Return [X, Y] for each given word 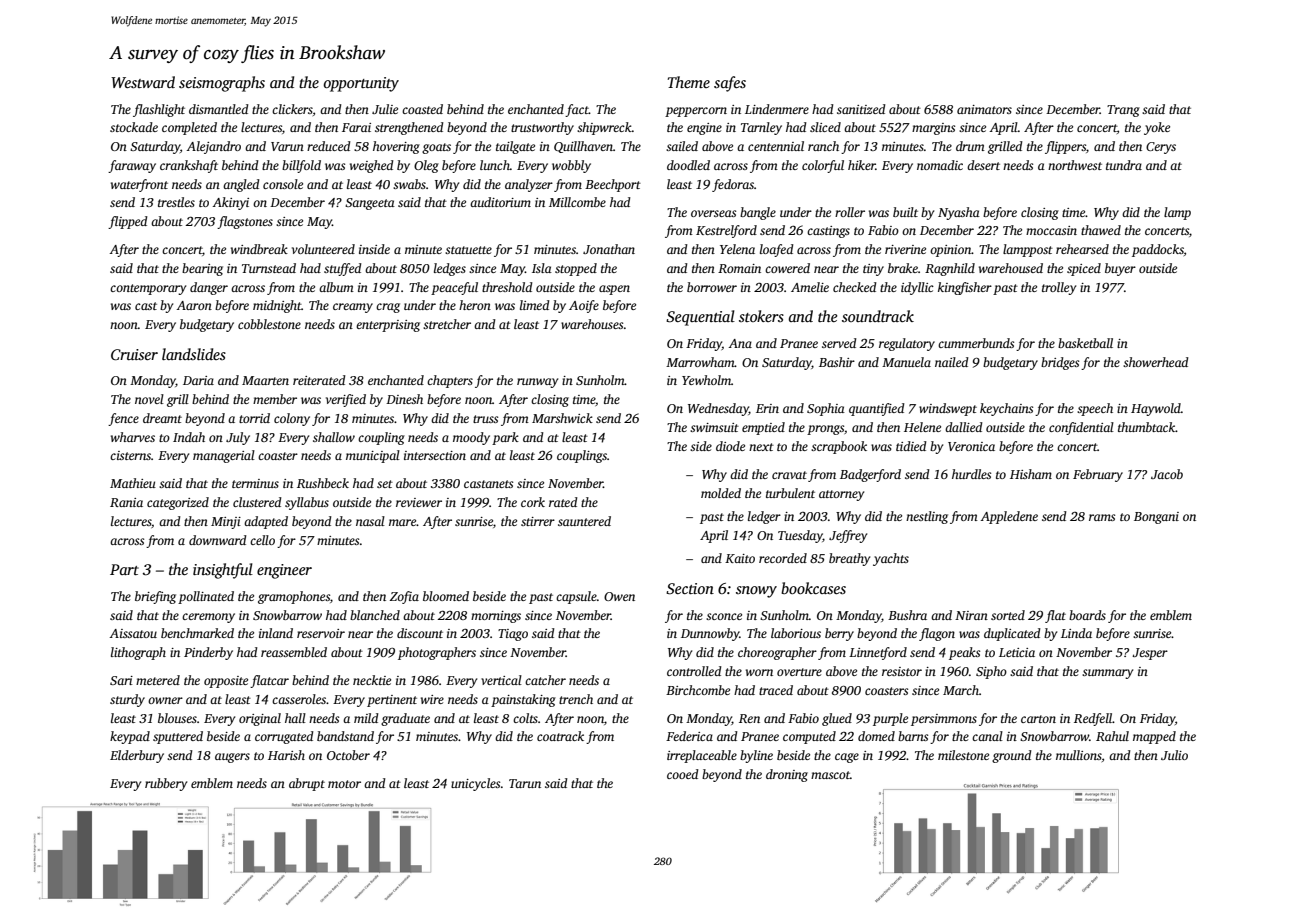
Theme [688, 82]
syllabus [307, 503]
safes [730, 84]
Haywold [1156, 409]
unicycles [475, 784]
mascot [830, 775]
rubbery [166, 784]
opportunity [361, 84]
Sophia [826, 409]
